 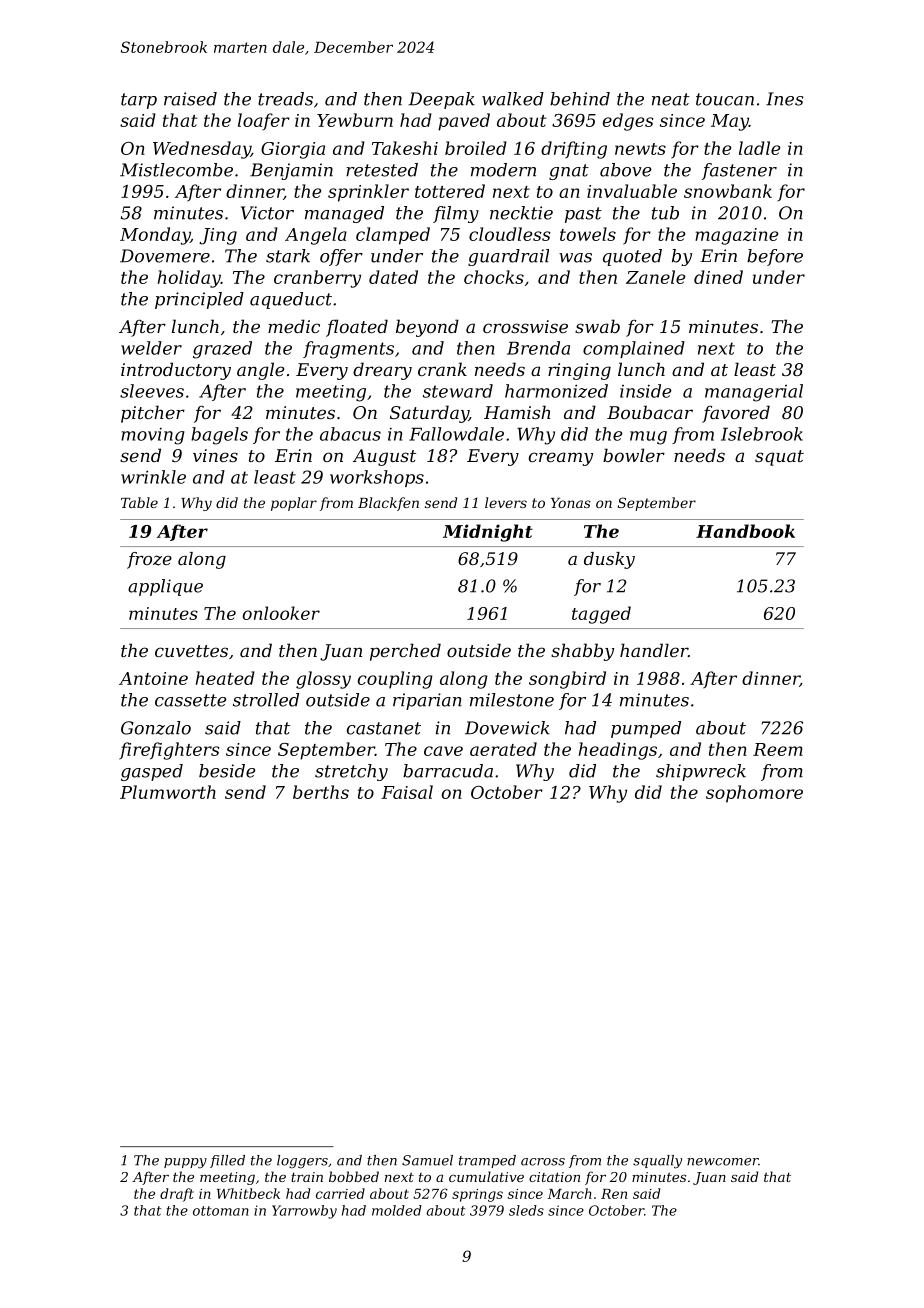 I want to click on Handbook, so click(x=745, y=531).
